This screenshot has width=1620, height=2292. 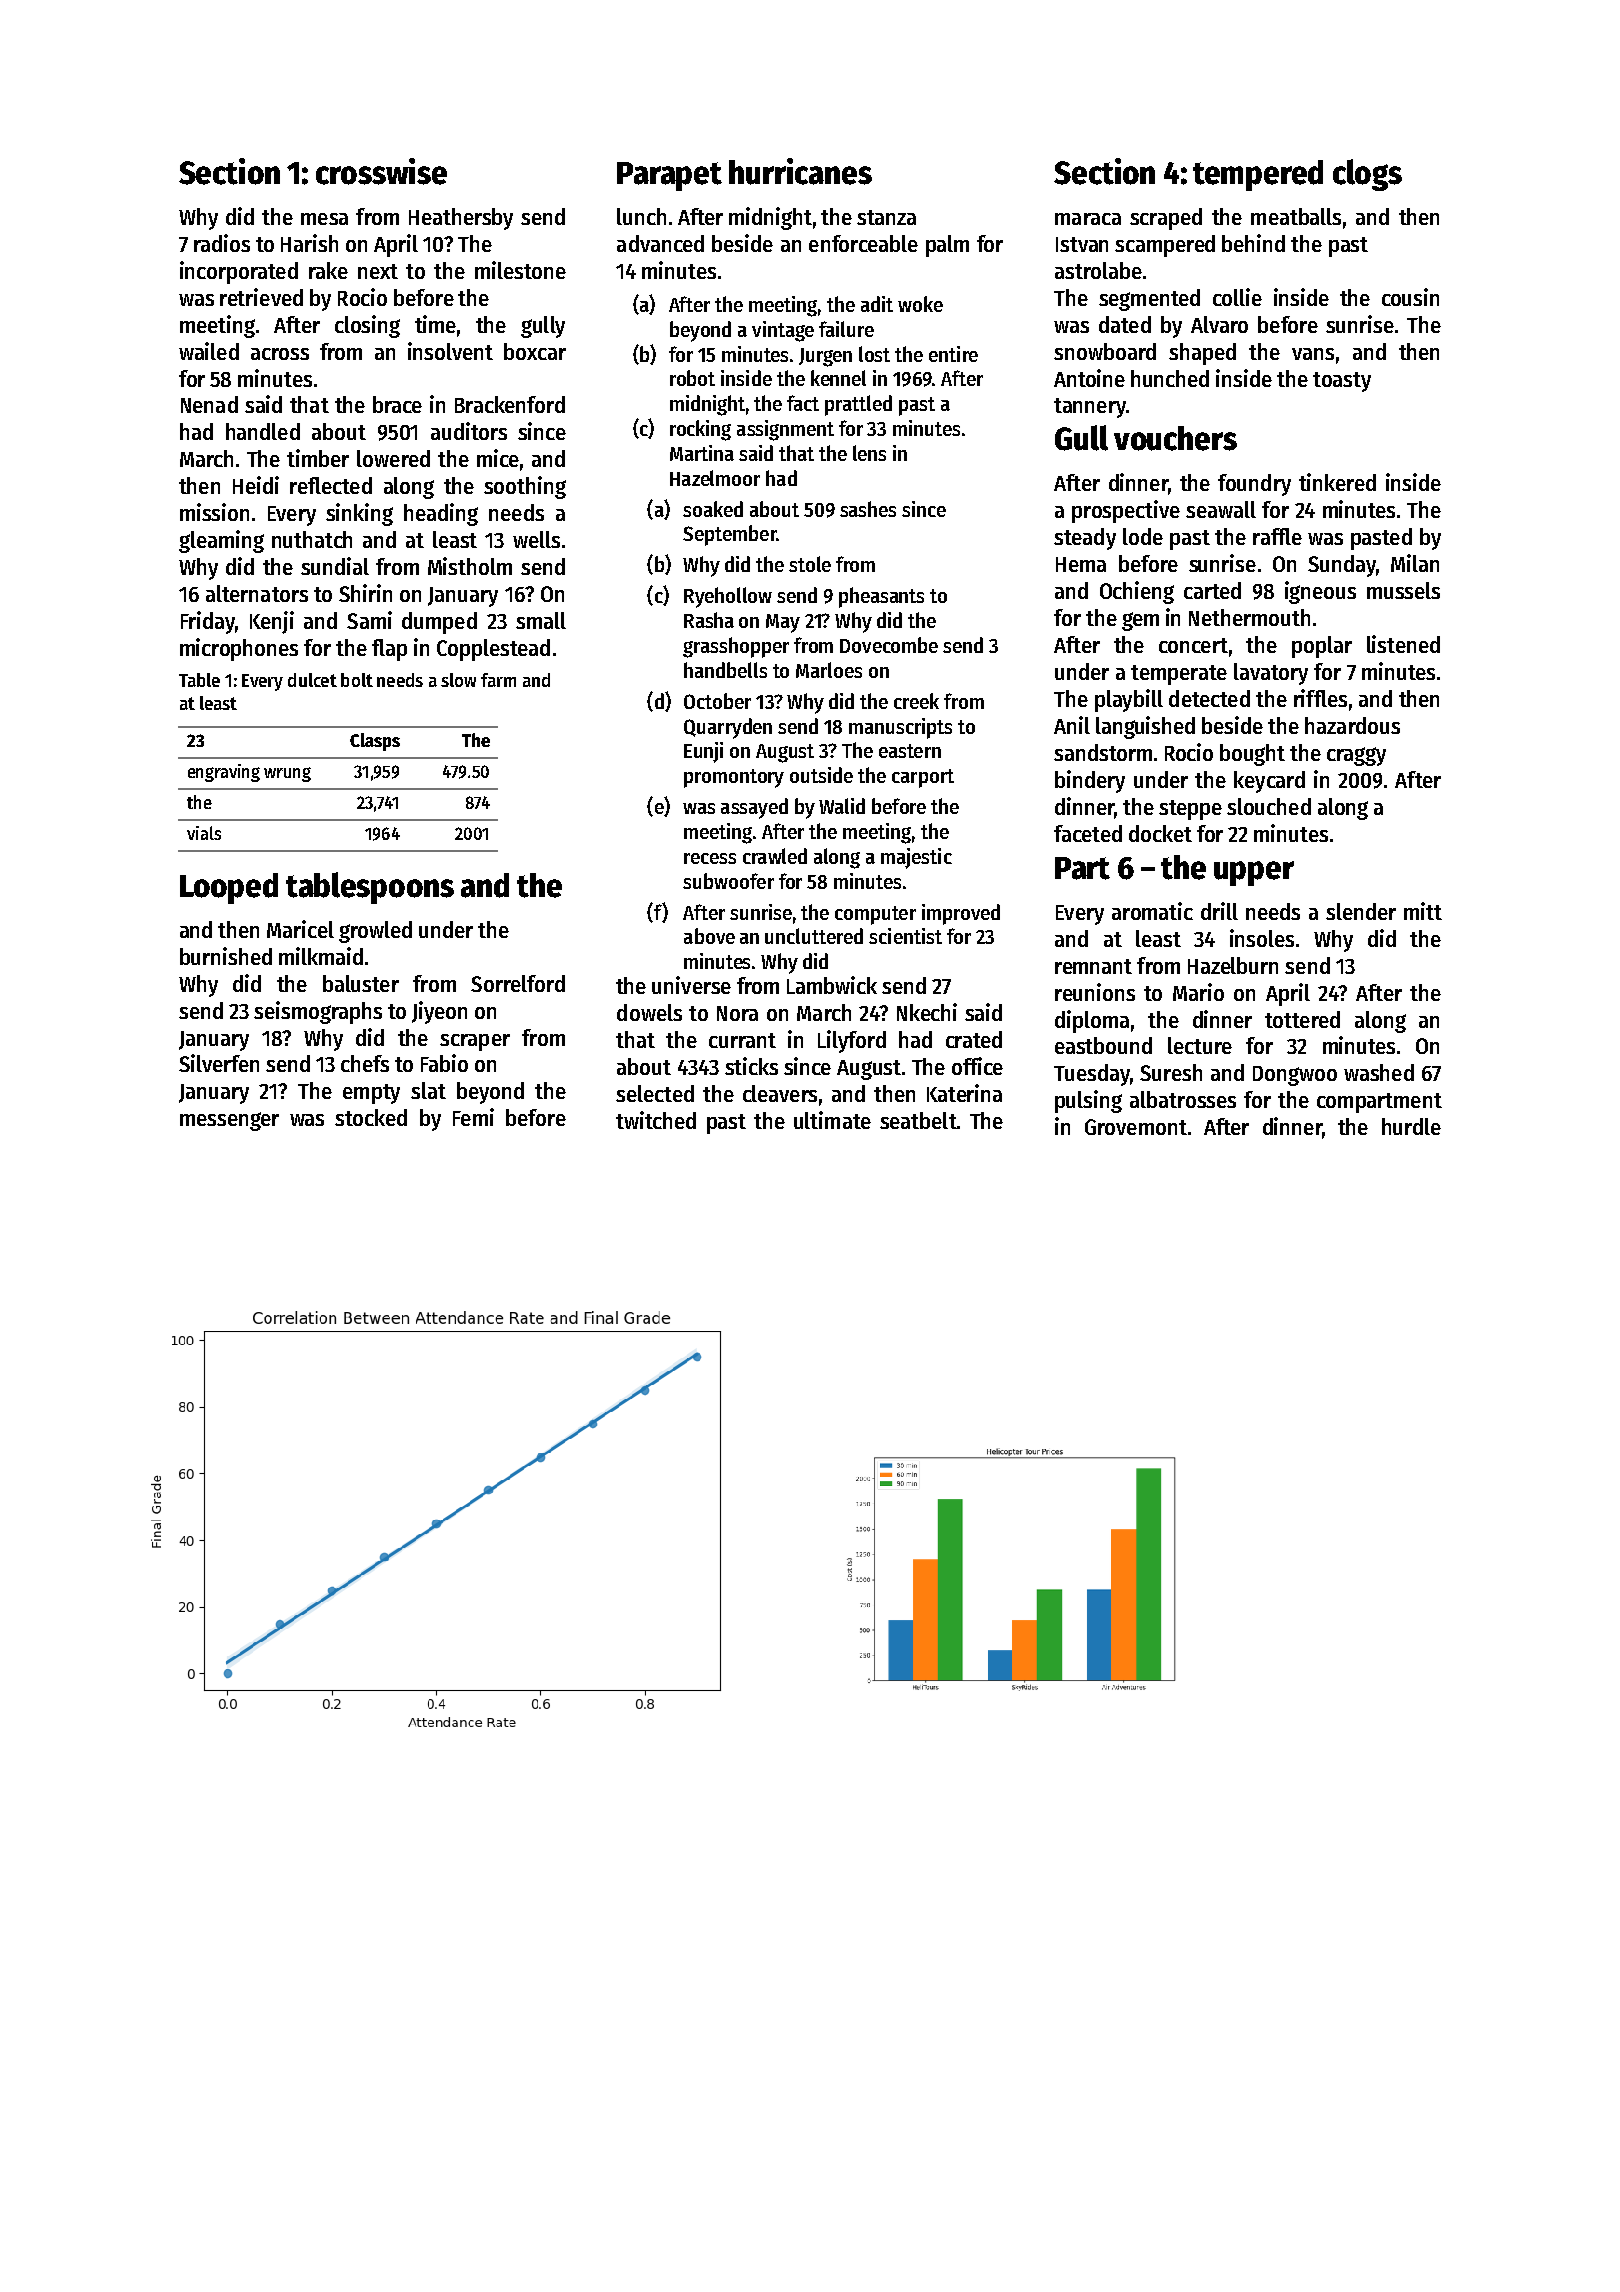 I want to click on manuscripts, so click(x=900, y=728).
